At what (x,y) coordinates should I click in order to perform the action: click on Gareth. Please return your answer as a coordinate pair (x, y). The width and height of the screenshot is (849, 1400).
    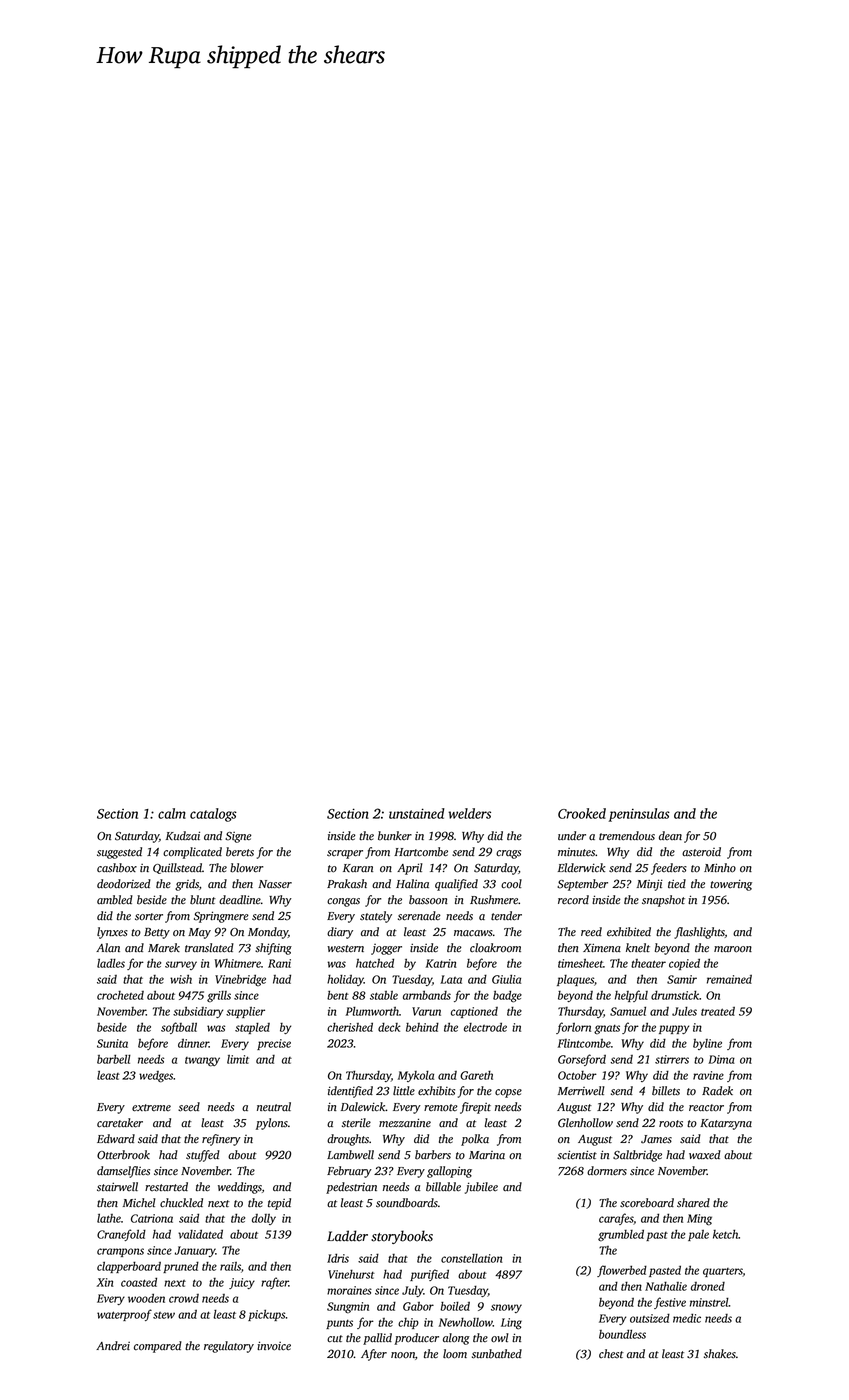
    Looking at the image, I should click on (476, 1075).
